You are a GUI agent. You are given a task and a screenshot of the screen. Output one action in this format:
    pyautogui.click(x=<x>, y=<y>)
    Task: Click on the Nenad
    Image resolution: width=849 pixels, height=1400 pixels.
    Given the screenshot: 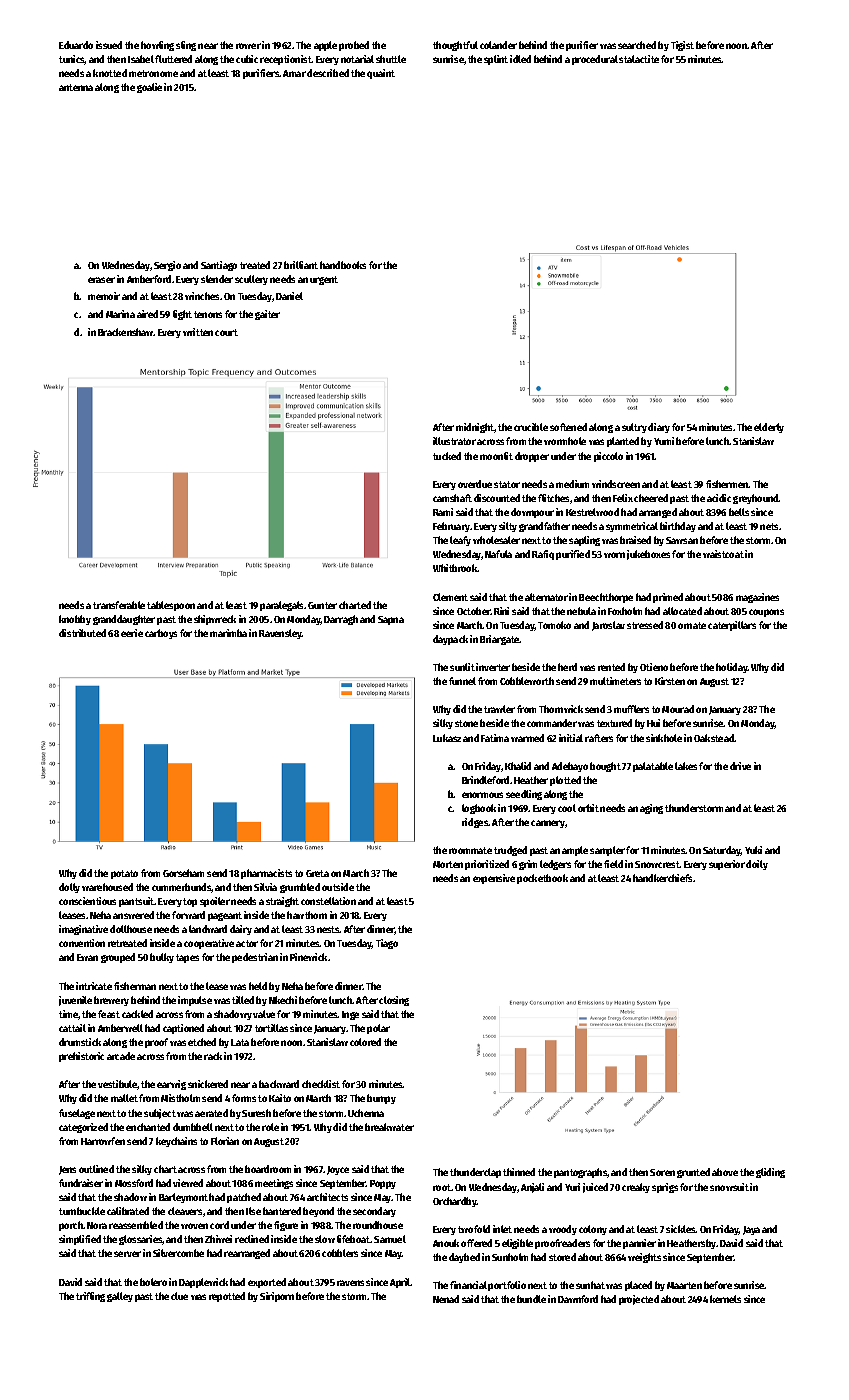 What is the action you would take?
    pyautogui.click(x=446, y=1299)
